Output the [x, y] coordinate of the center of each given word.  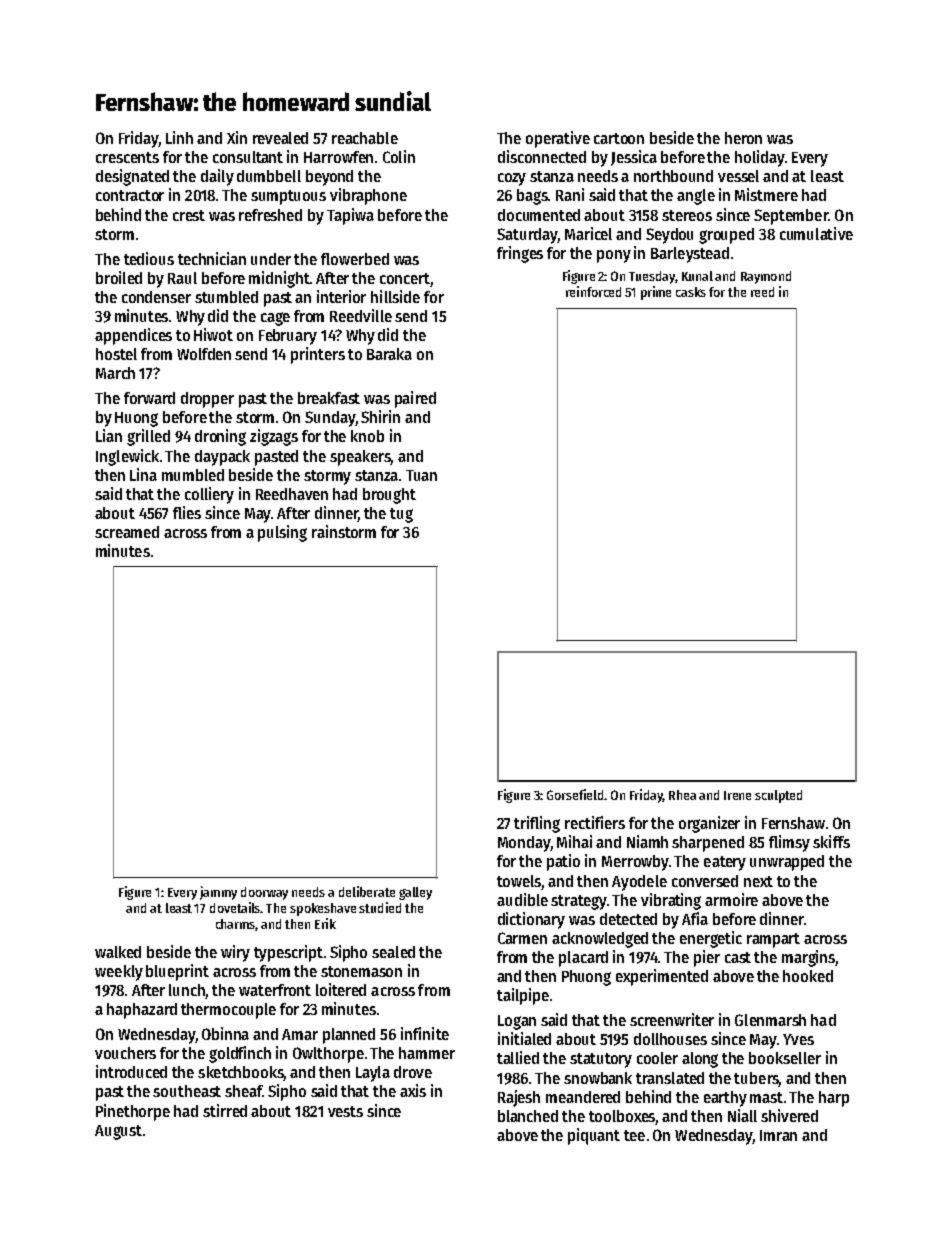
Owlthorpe [328, 1055]
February [288, 337]
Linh [179, 137]
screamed [127, 532]
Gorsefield [575, 794]
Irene [737, 795]
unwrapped [787, 863]
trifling [537, 824]
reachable [365, 138]
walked [118, 952]
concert [405, 278]
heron [743, 138]
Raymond [766, 277]
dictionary [531, 920]
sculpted [778, 796]
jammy [218, 893]
